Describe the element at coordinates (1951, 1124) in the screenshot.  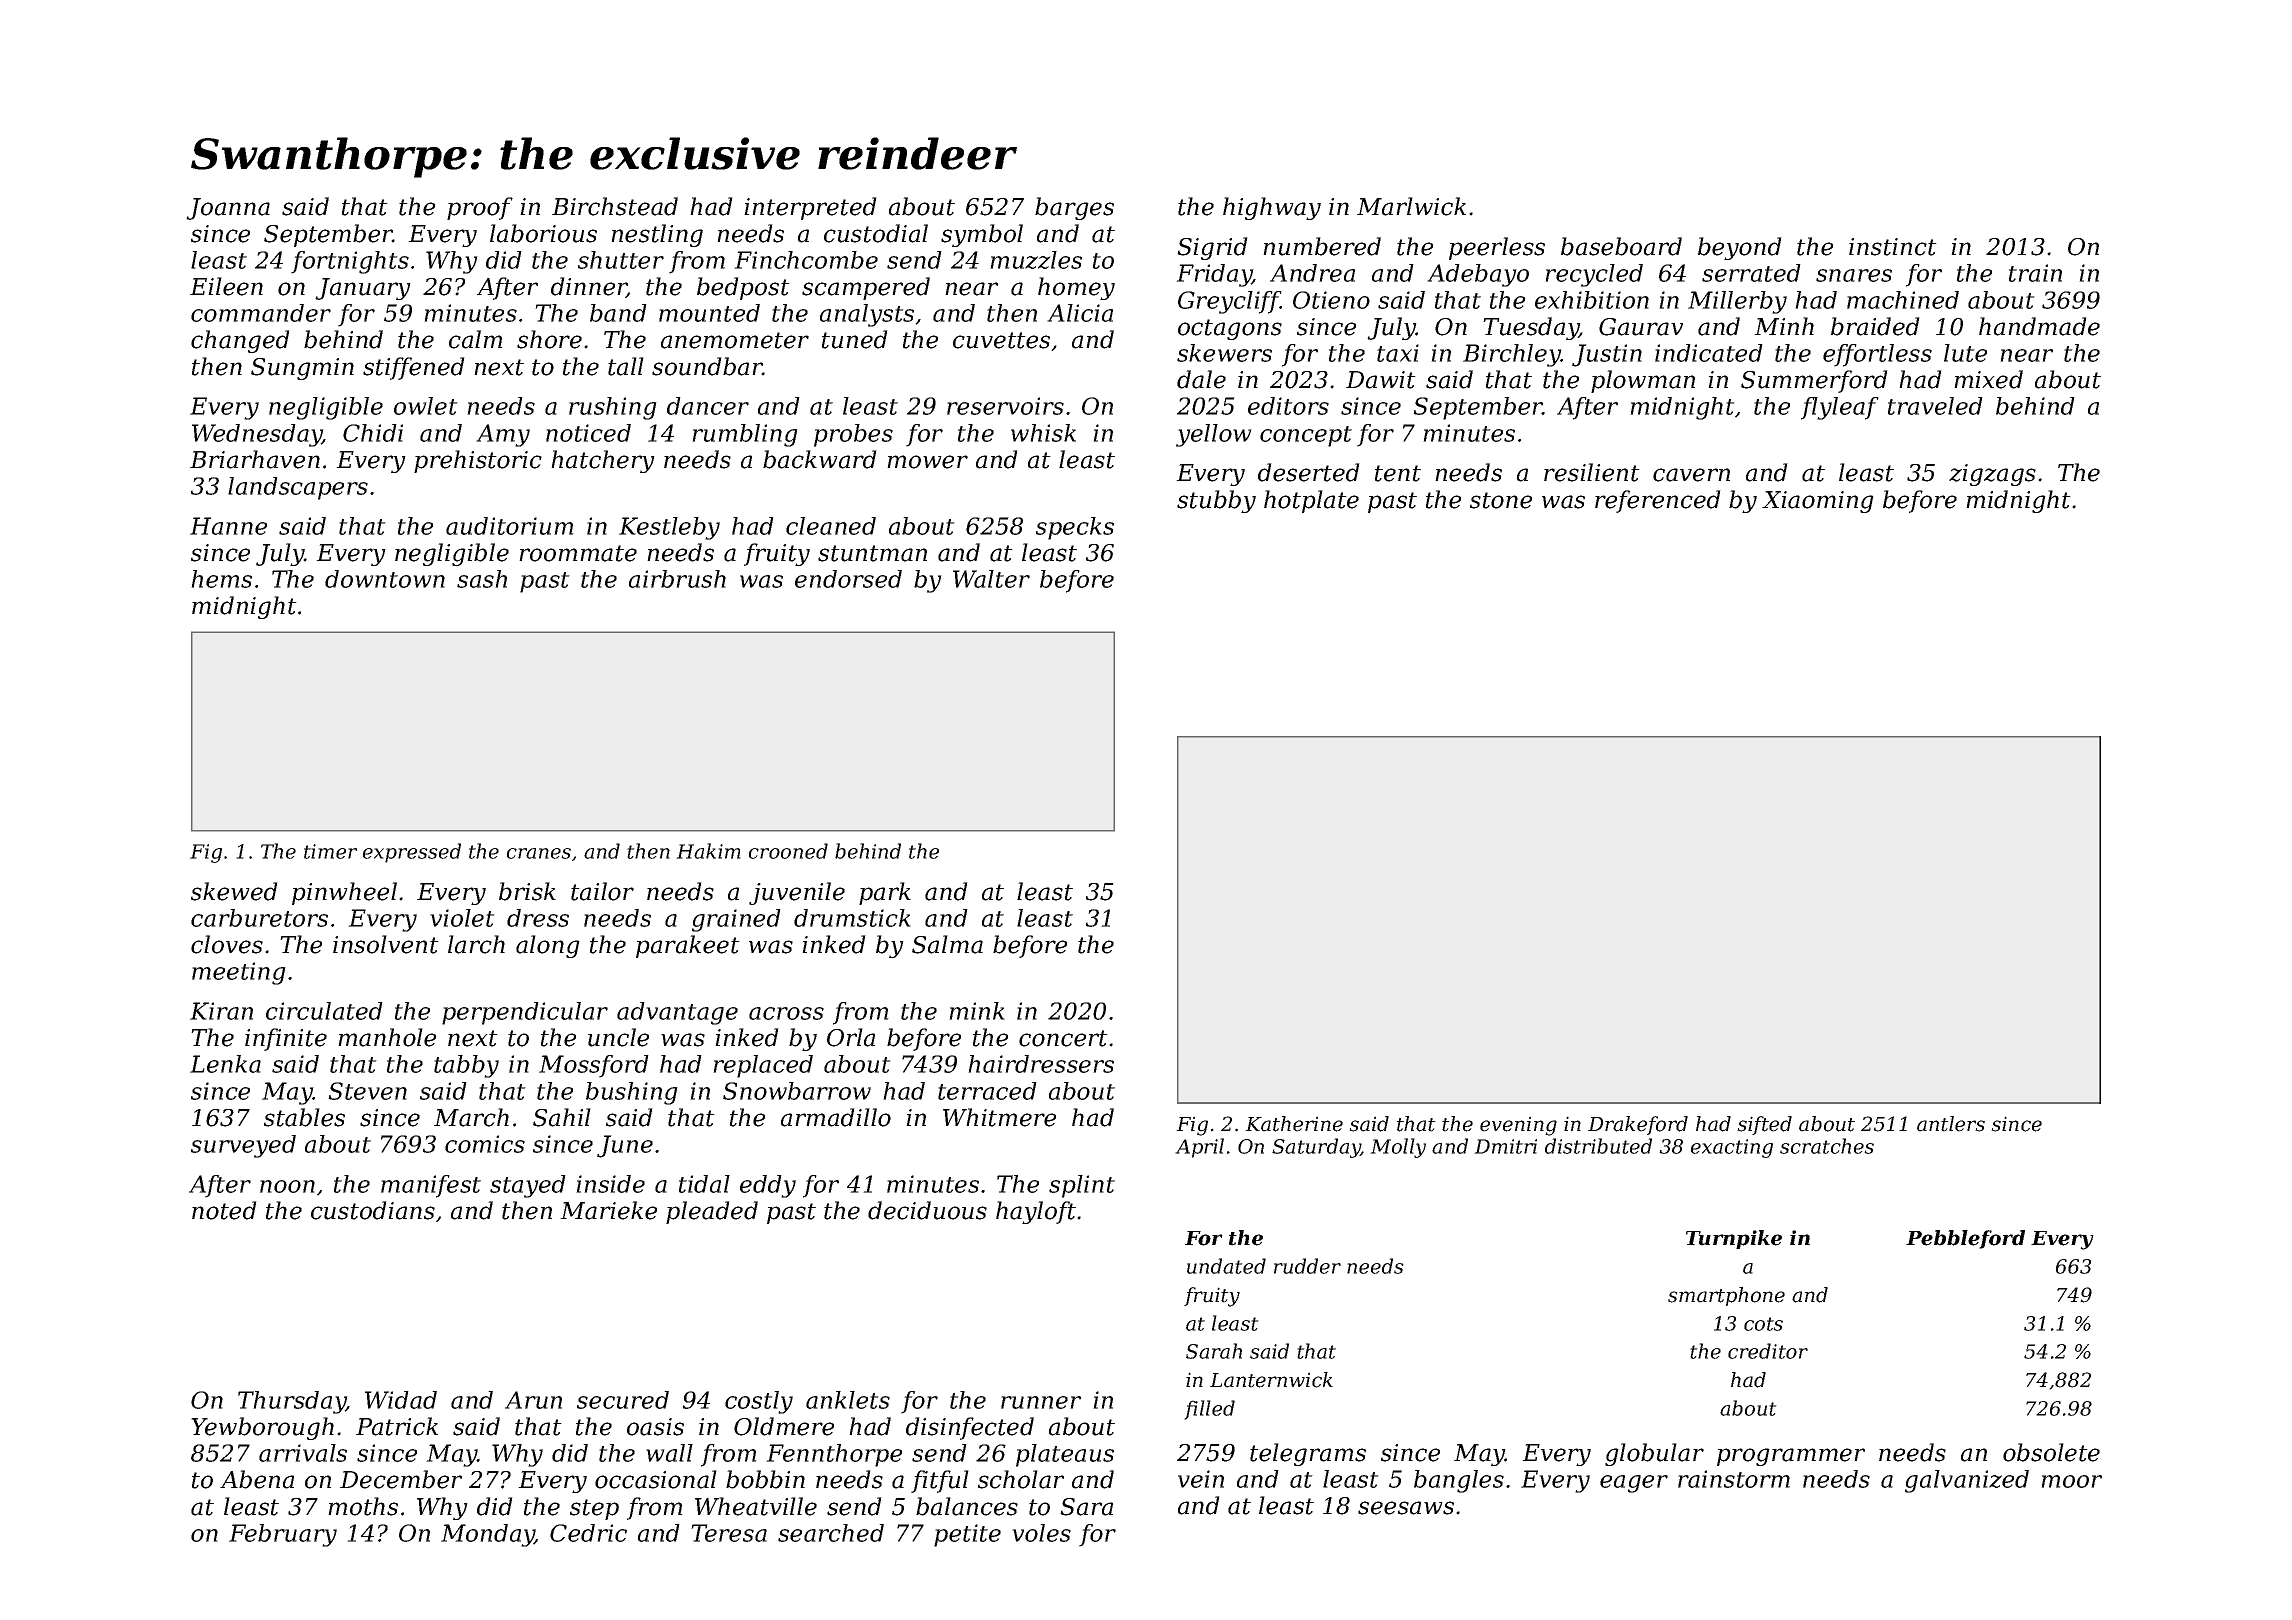
I see `antlers` at that location.
